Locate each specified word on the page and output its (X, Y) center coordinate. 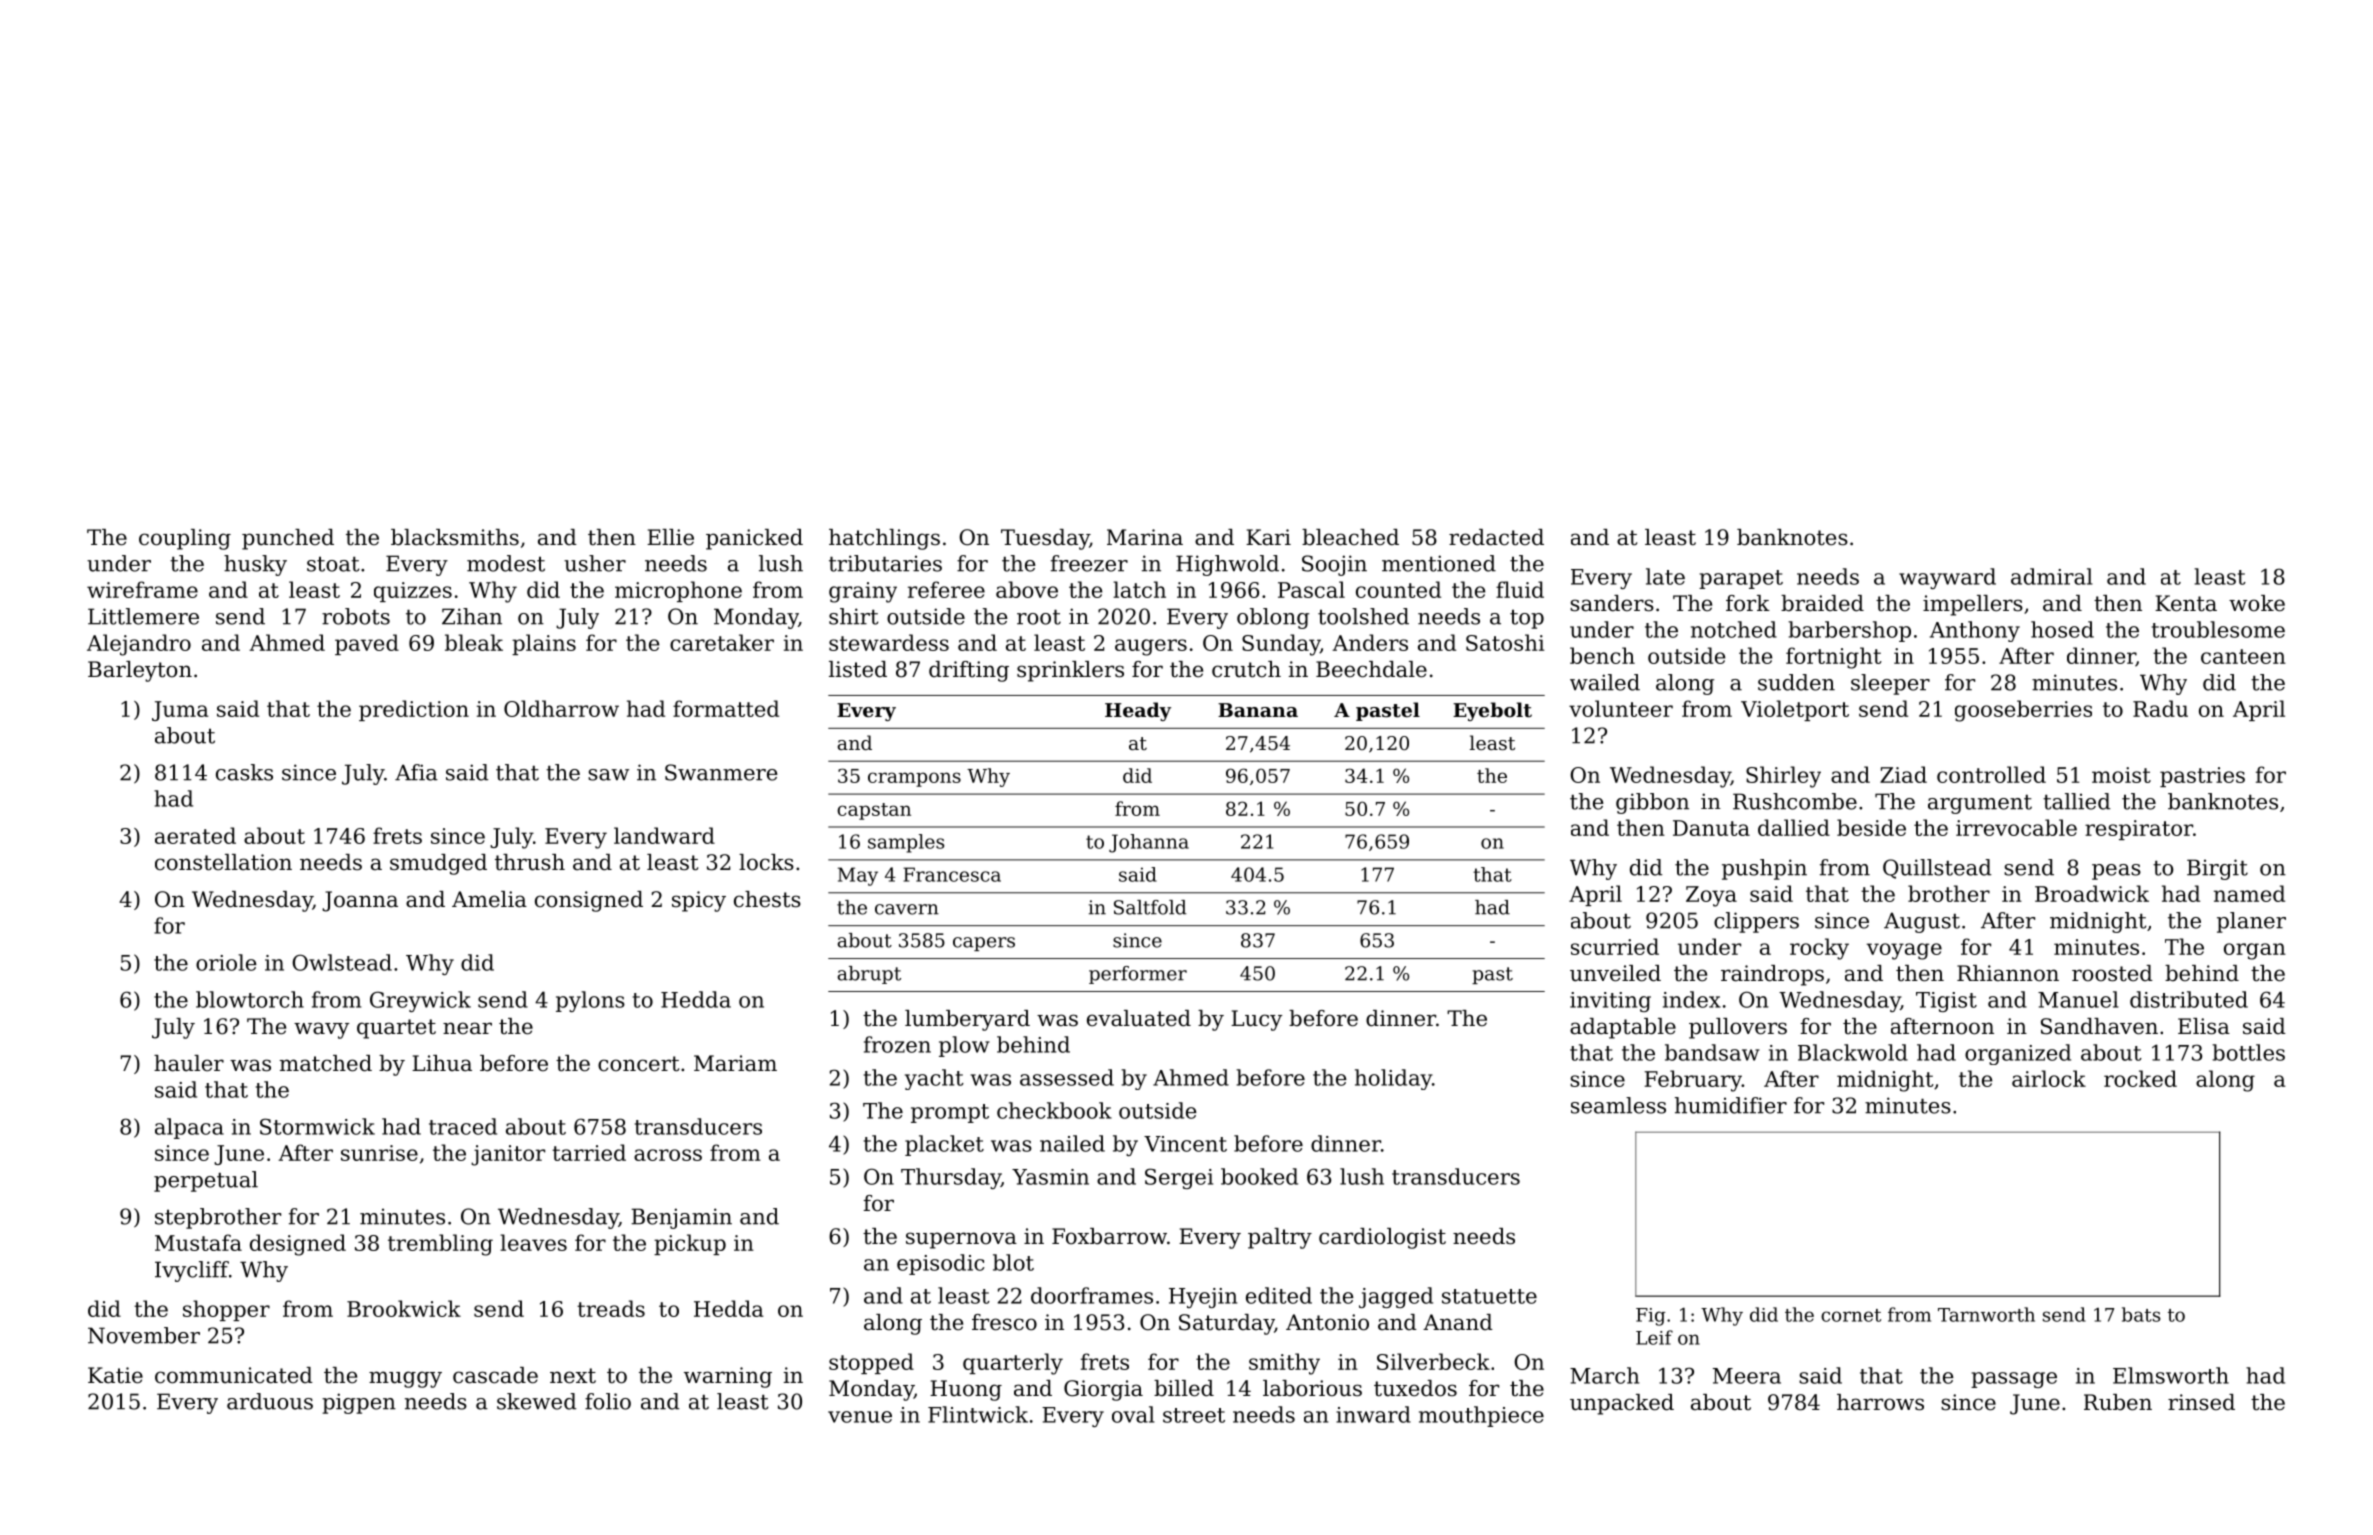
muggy (405, 1379)
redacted (1496, 537)
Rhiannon (2008, 973)
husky (255, 565)
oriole (226, 962)
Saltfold (1150, 907)
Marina (1145, 537)
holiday (1393, 1079)
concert (638, 1064)
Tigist (1946, 1002)
